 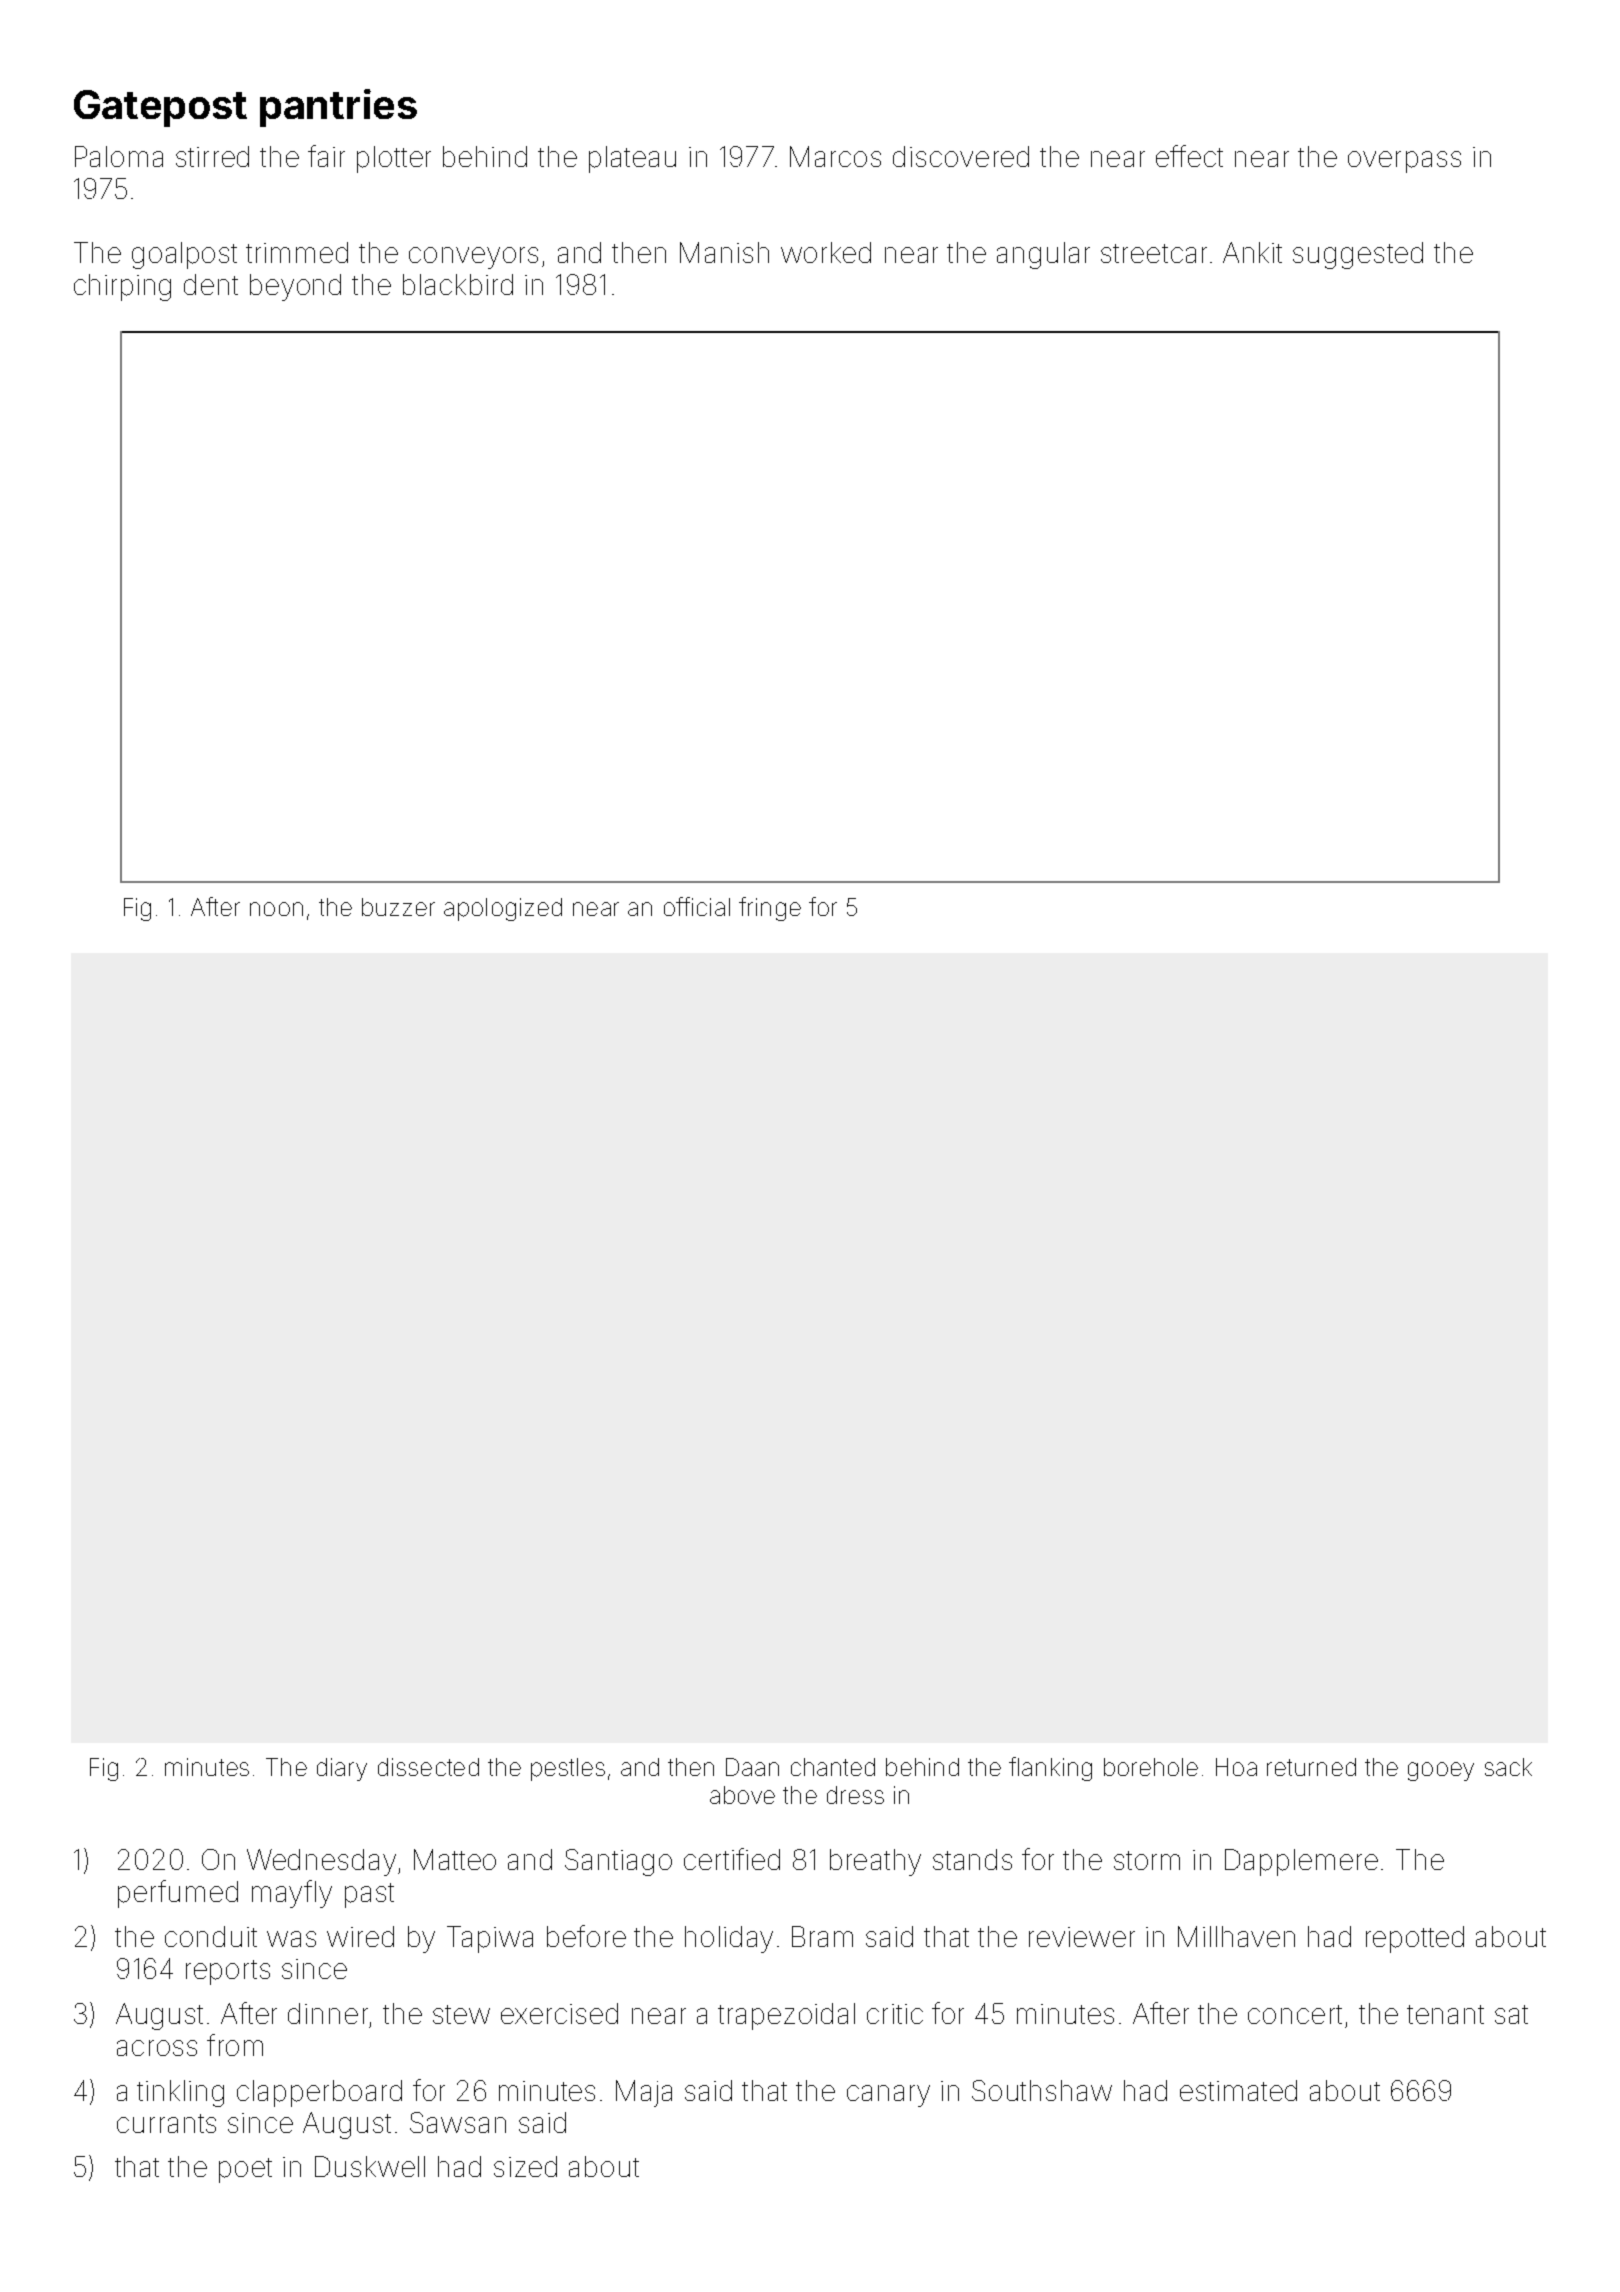 I want to click on suggested, so click(x=1358, y=255).
